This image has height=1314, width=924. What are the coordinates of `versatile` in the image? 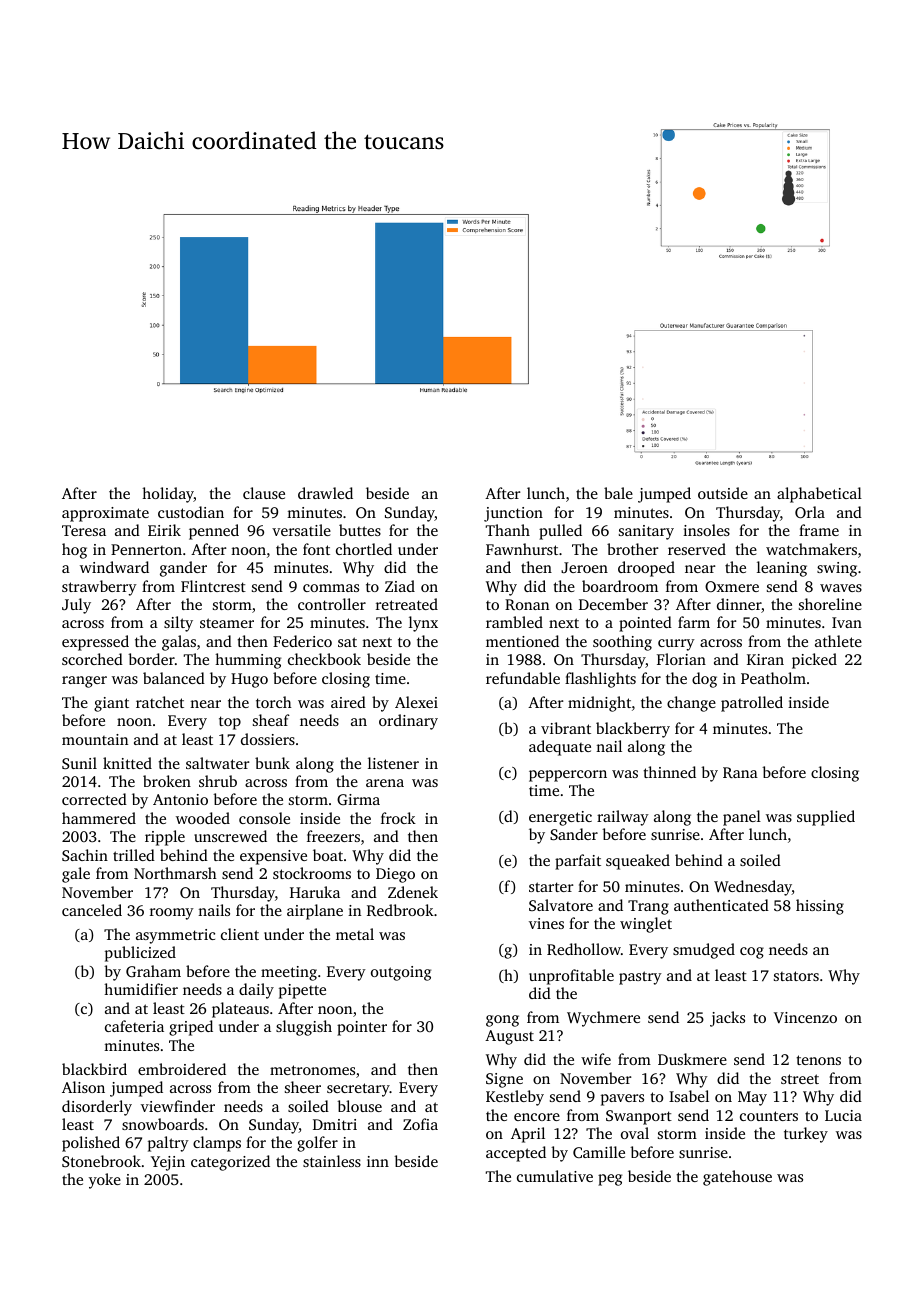 It's located at (301, 530).
